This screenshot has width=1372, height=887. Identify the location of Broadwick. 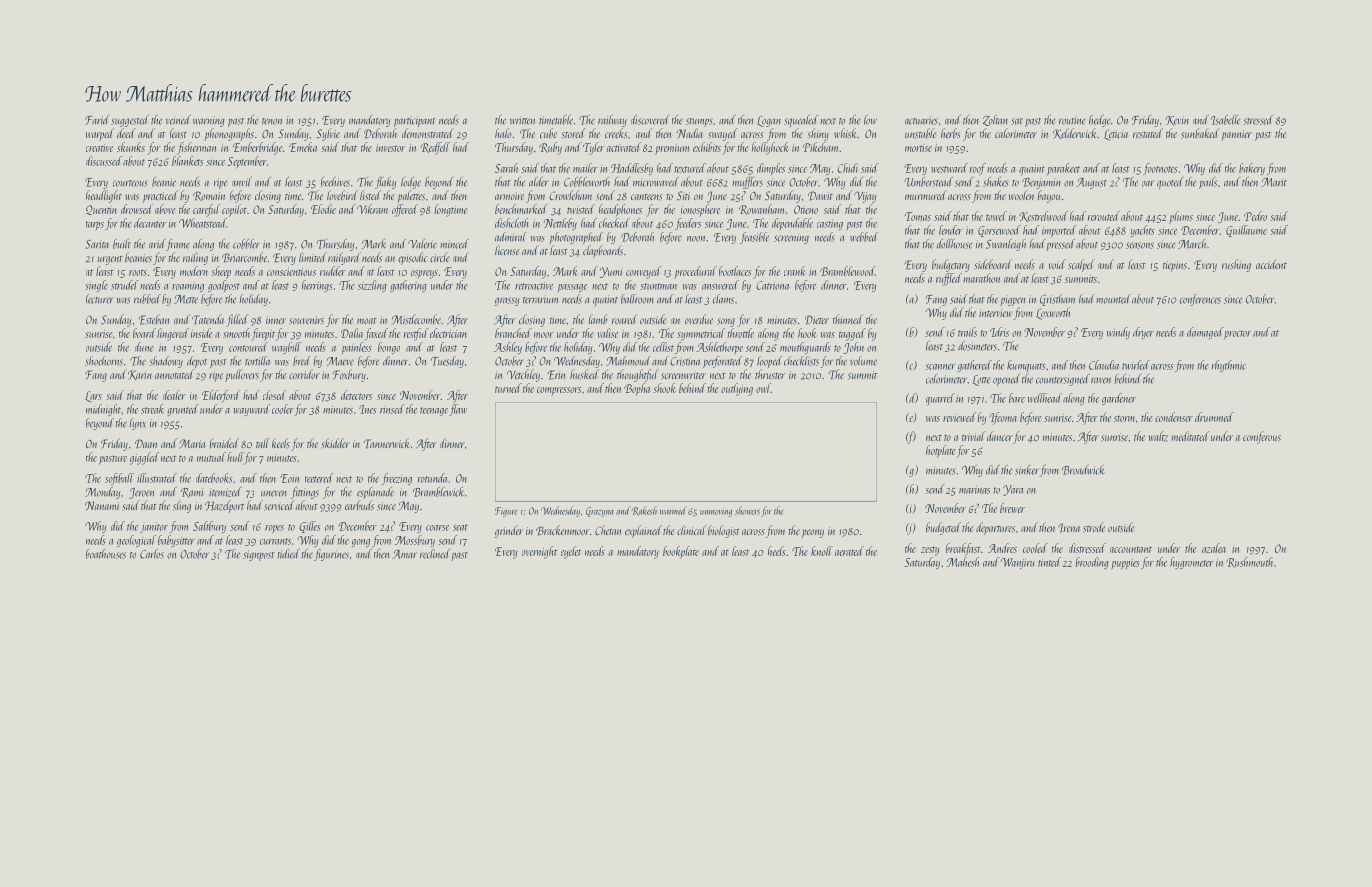
(1083, 470).
